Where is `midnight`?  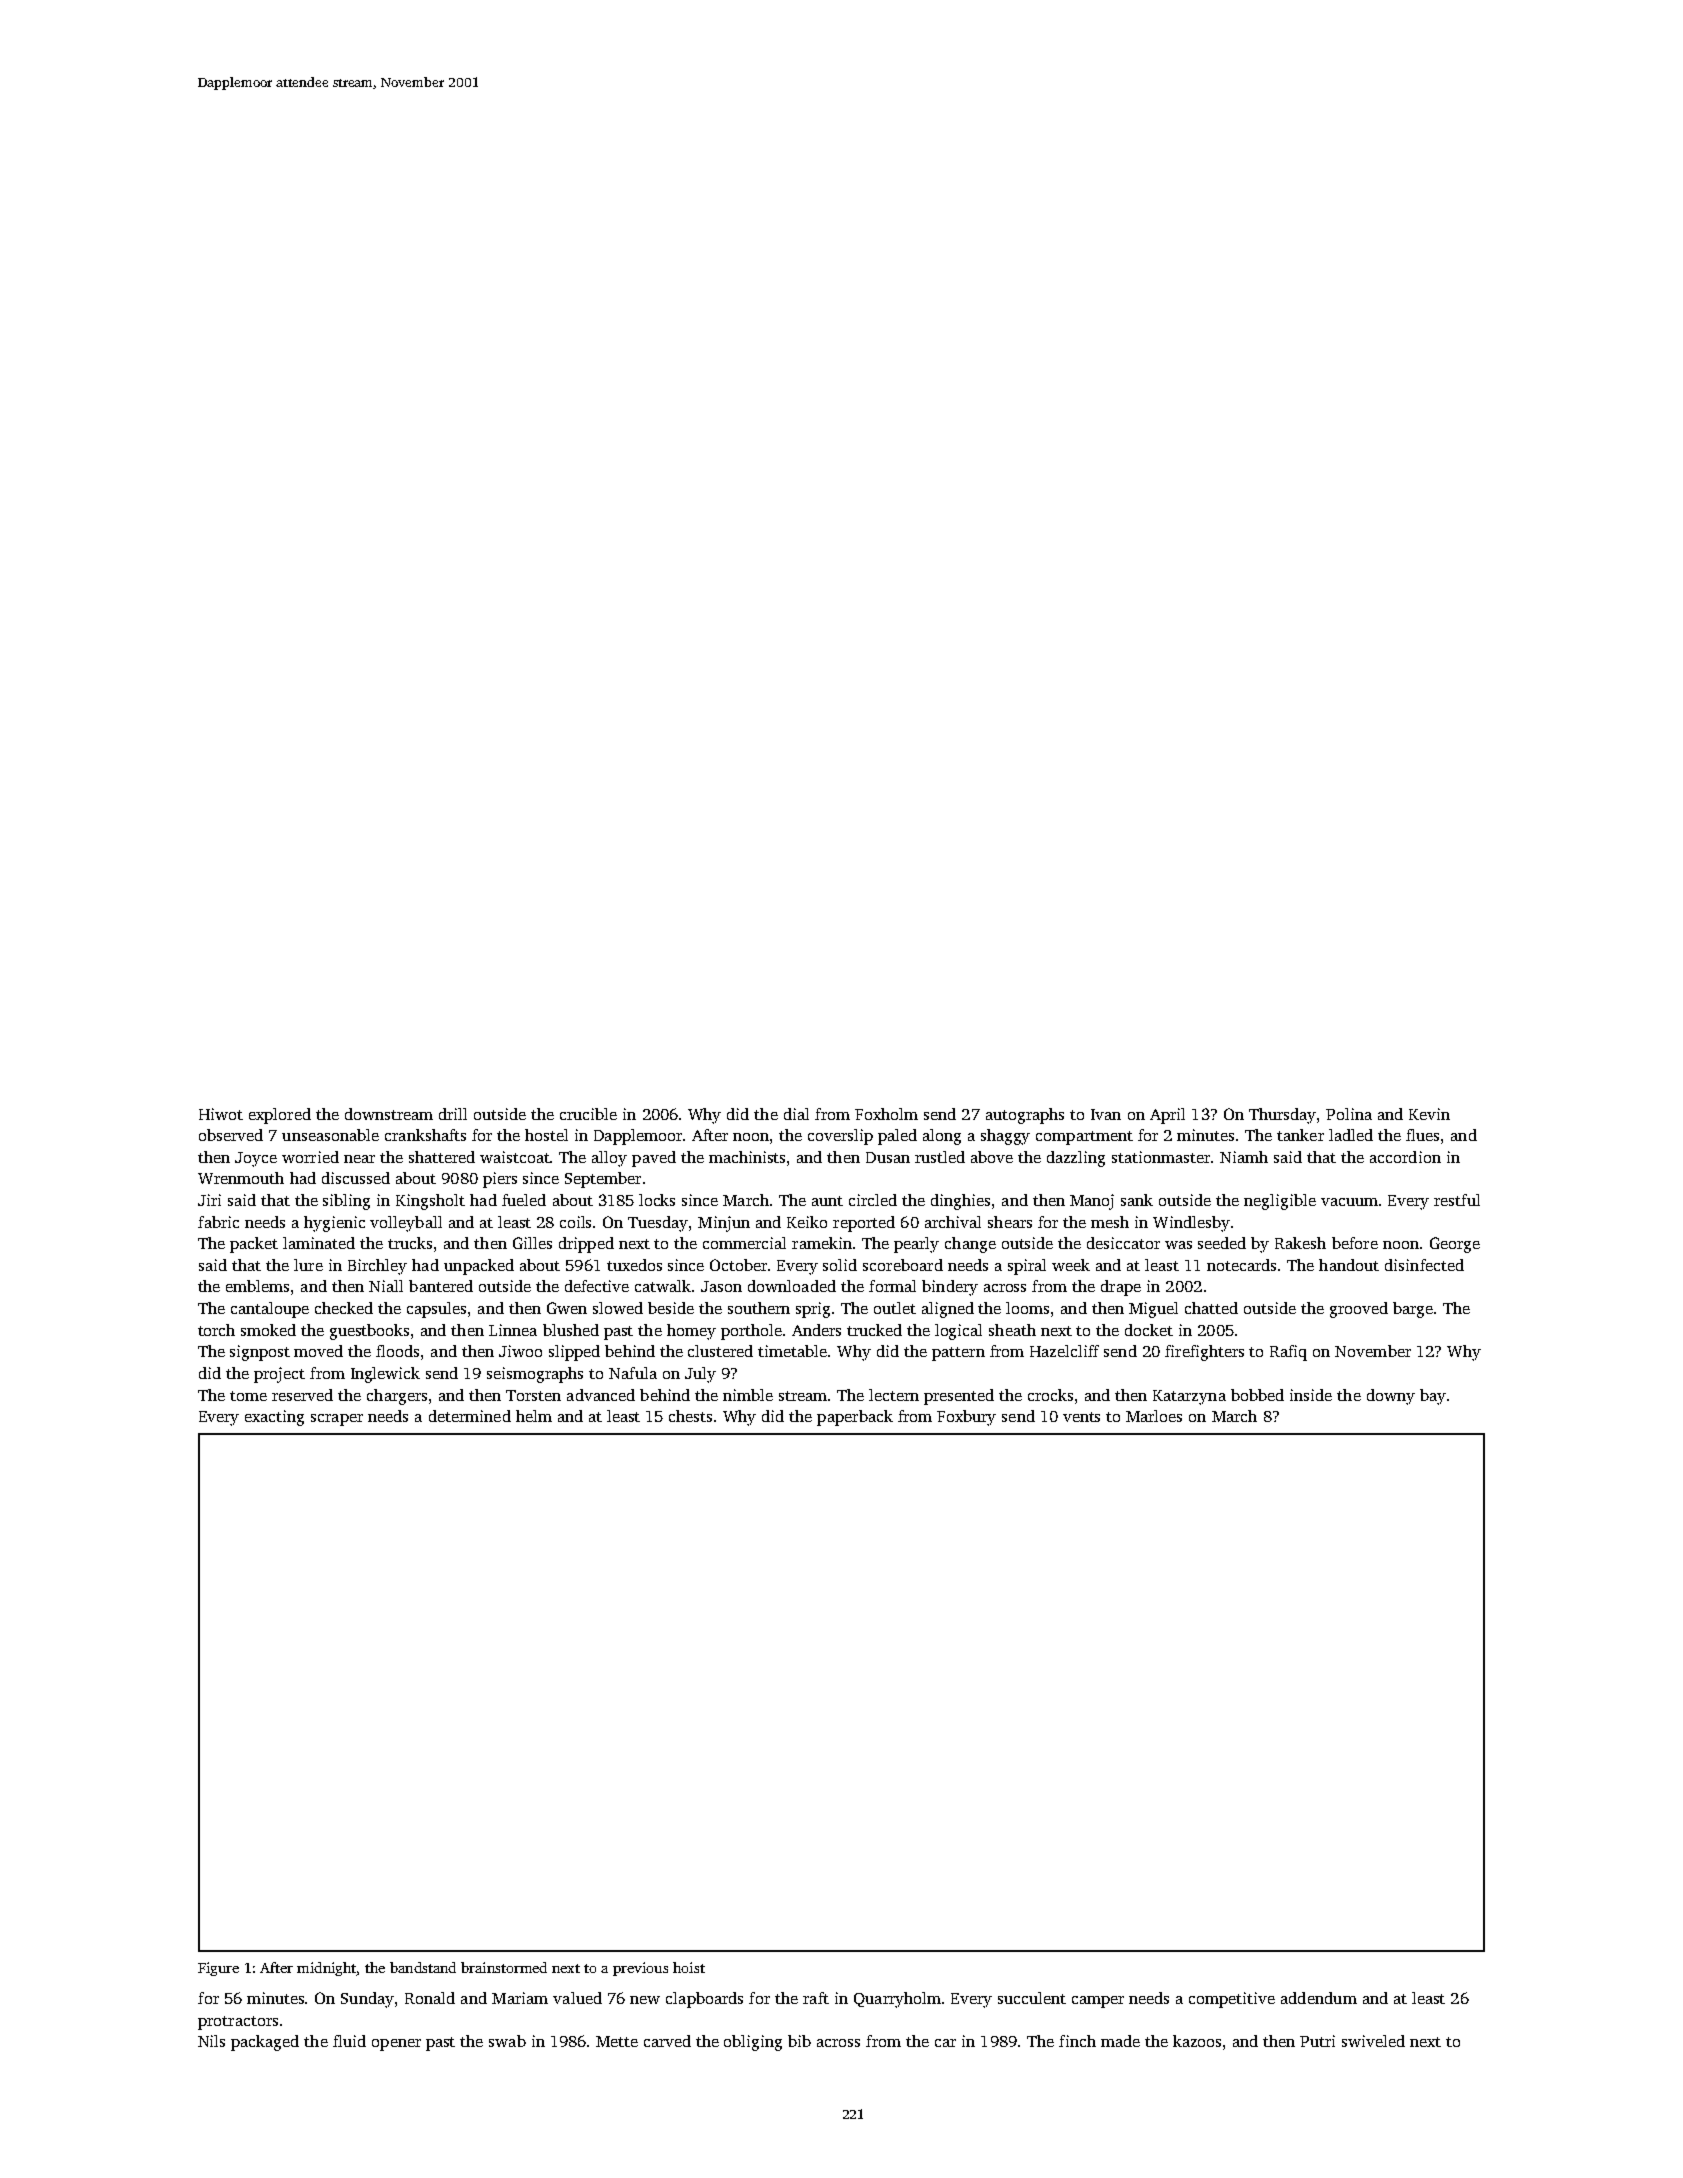 midnight is located at coordinates (327, 1969).
